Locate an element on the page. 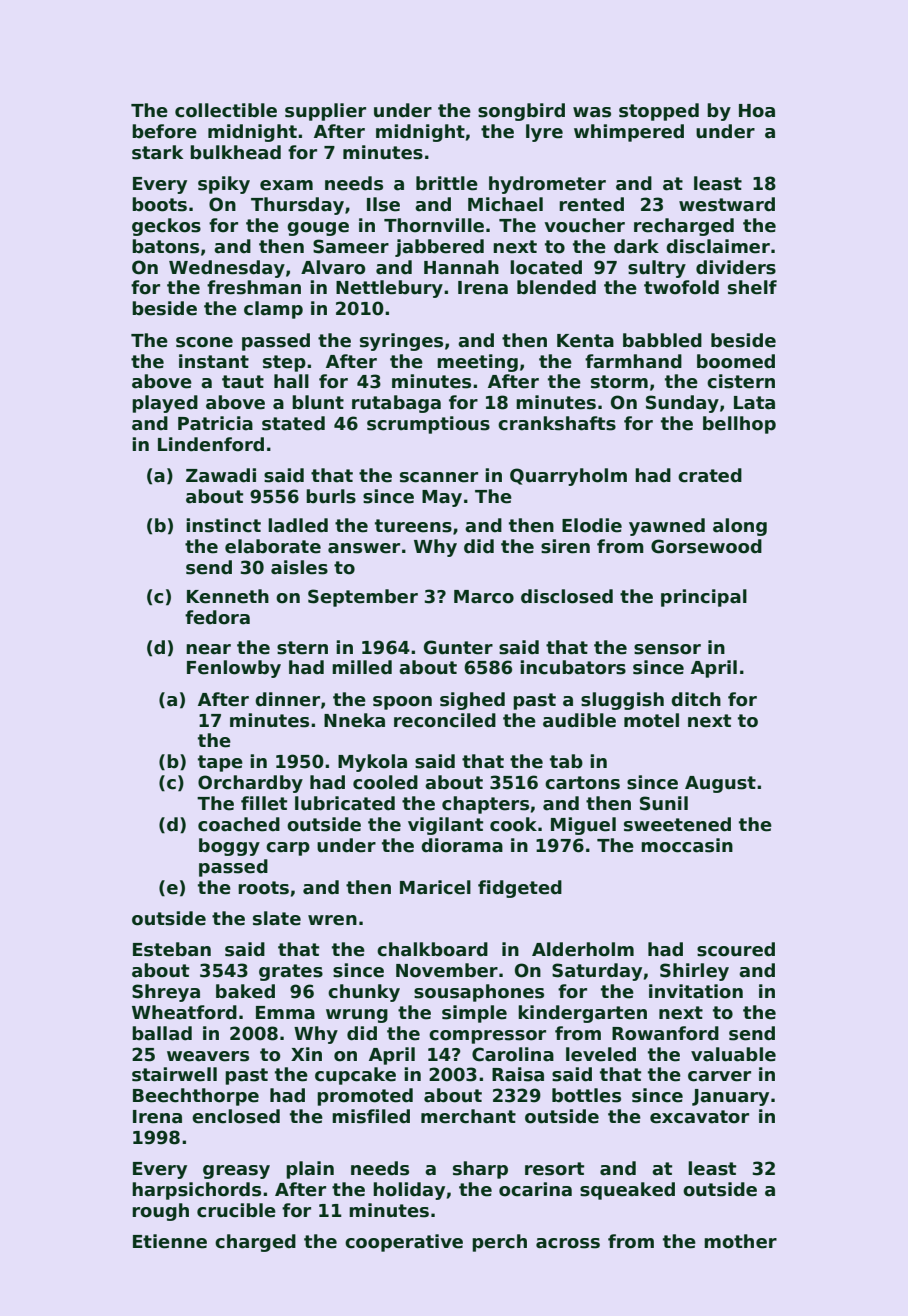 This page has height=1316, width=908. instinct is located at coordinates (223, 525).
